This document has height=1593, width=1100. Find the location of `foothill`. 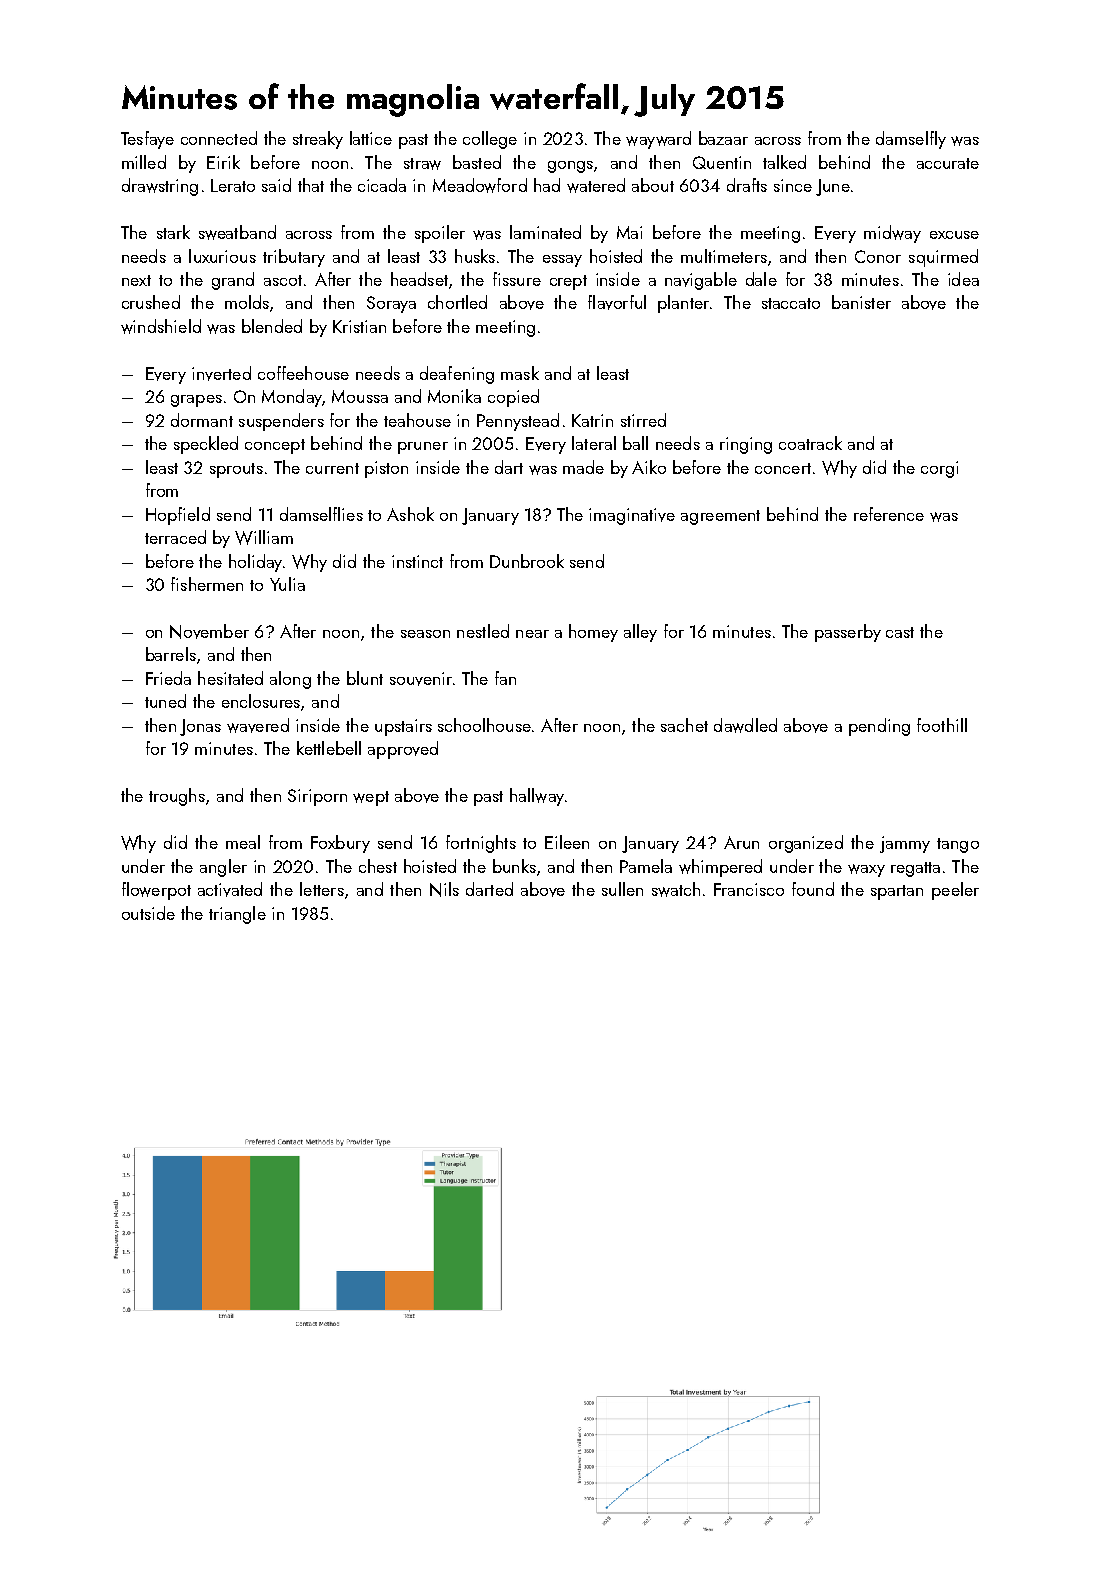

foothill is located at coordinates (942, 725).
